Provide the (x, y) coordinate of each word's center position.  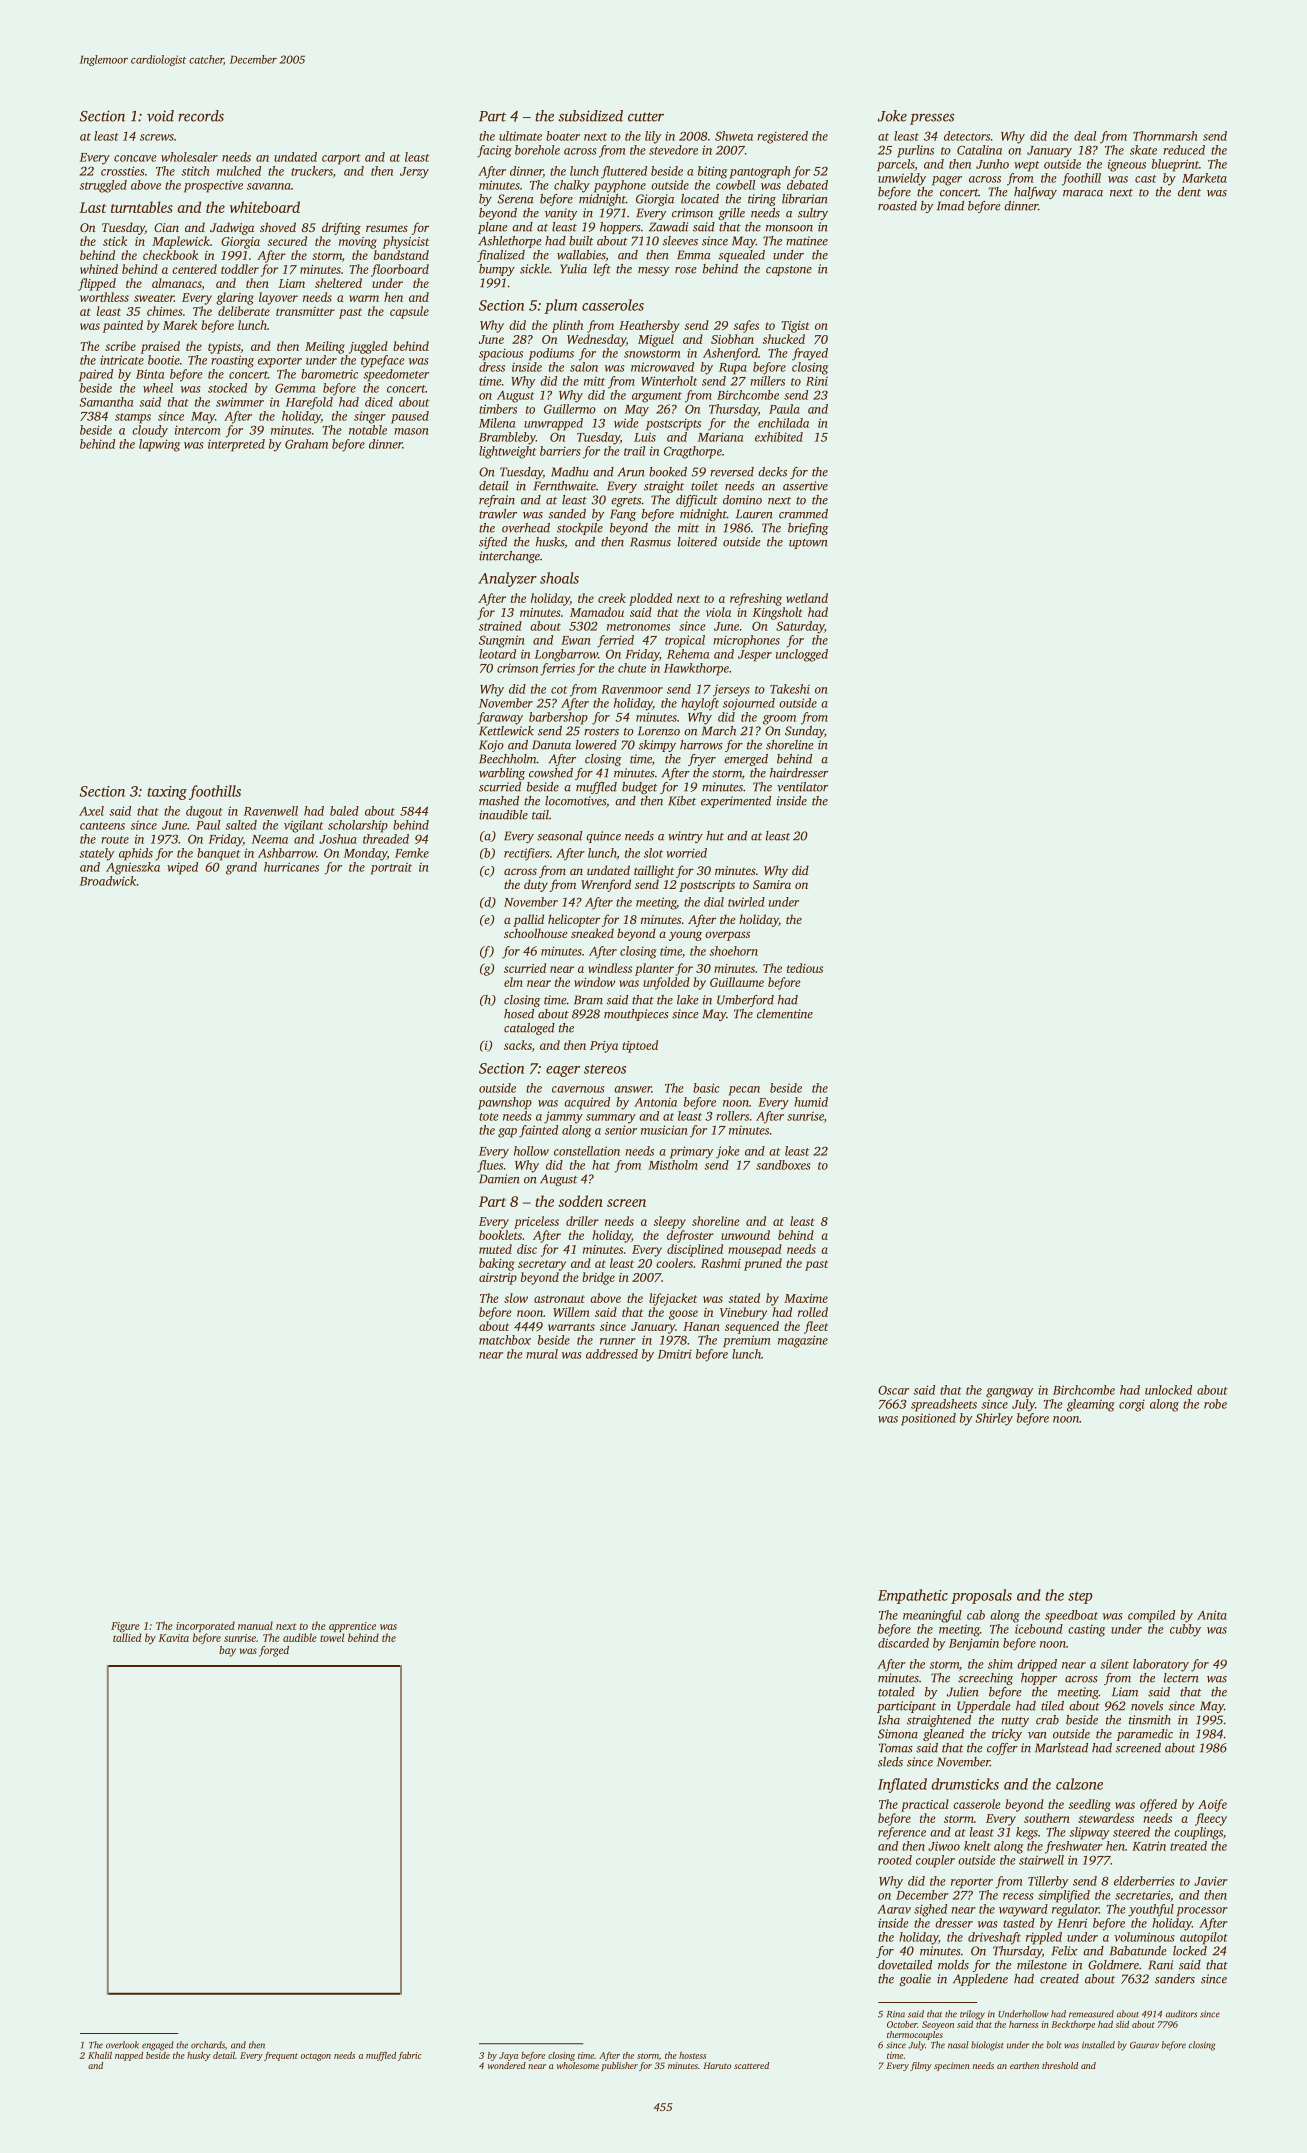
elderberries (1144, 1881)
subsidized (591, 116)
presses (932, 119)
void (160, 116)
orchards (208, 2045)
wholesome (578, 2065)
